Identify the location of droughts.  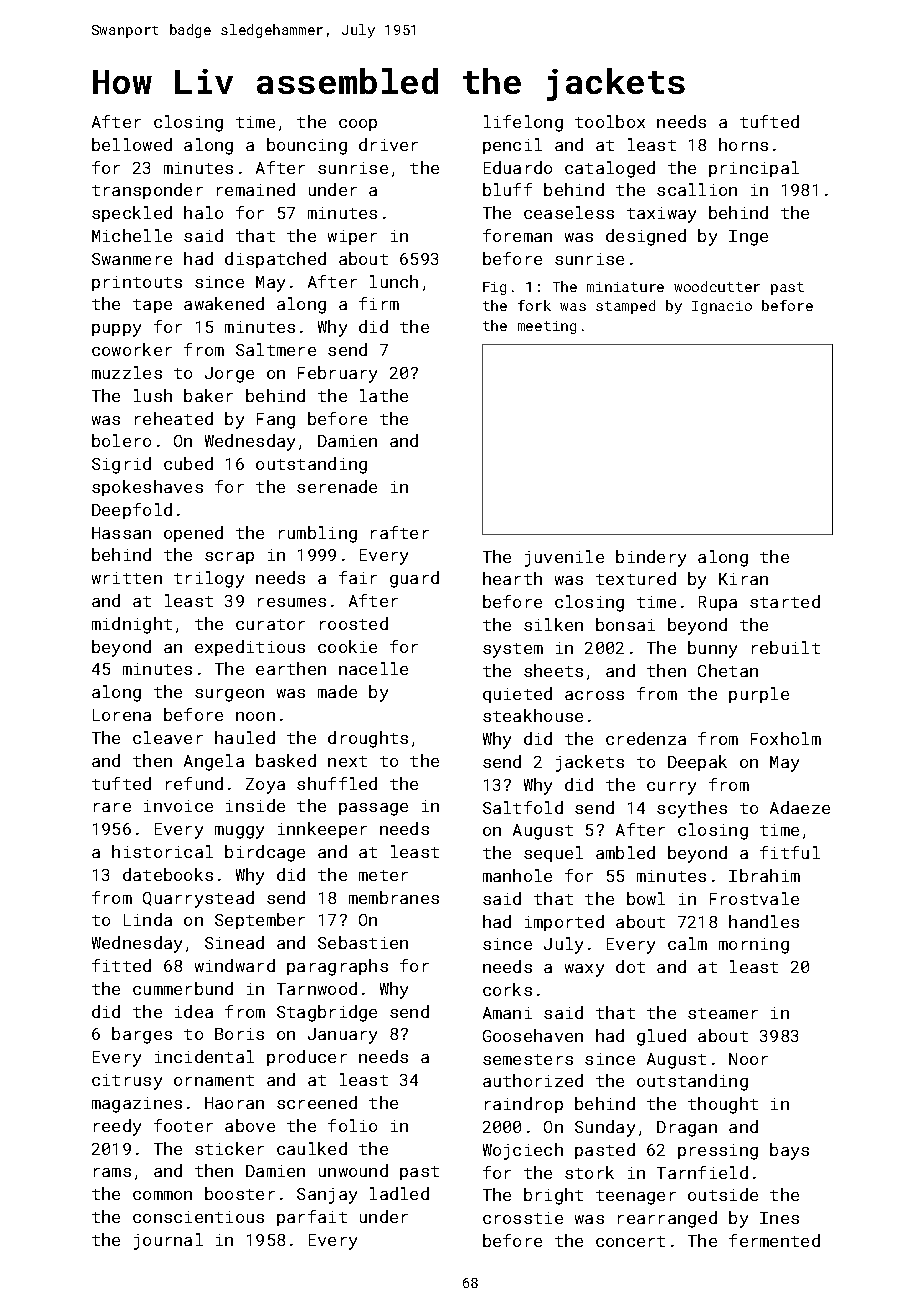
(368, 739).
